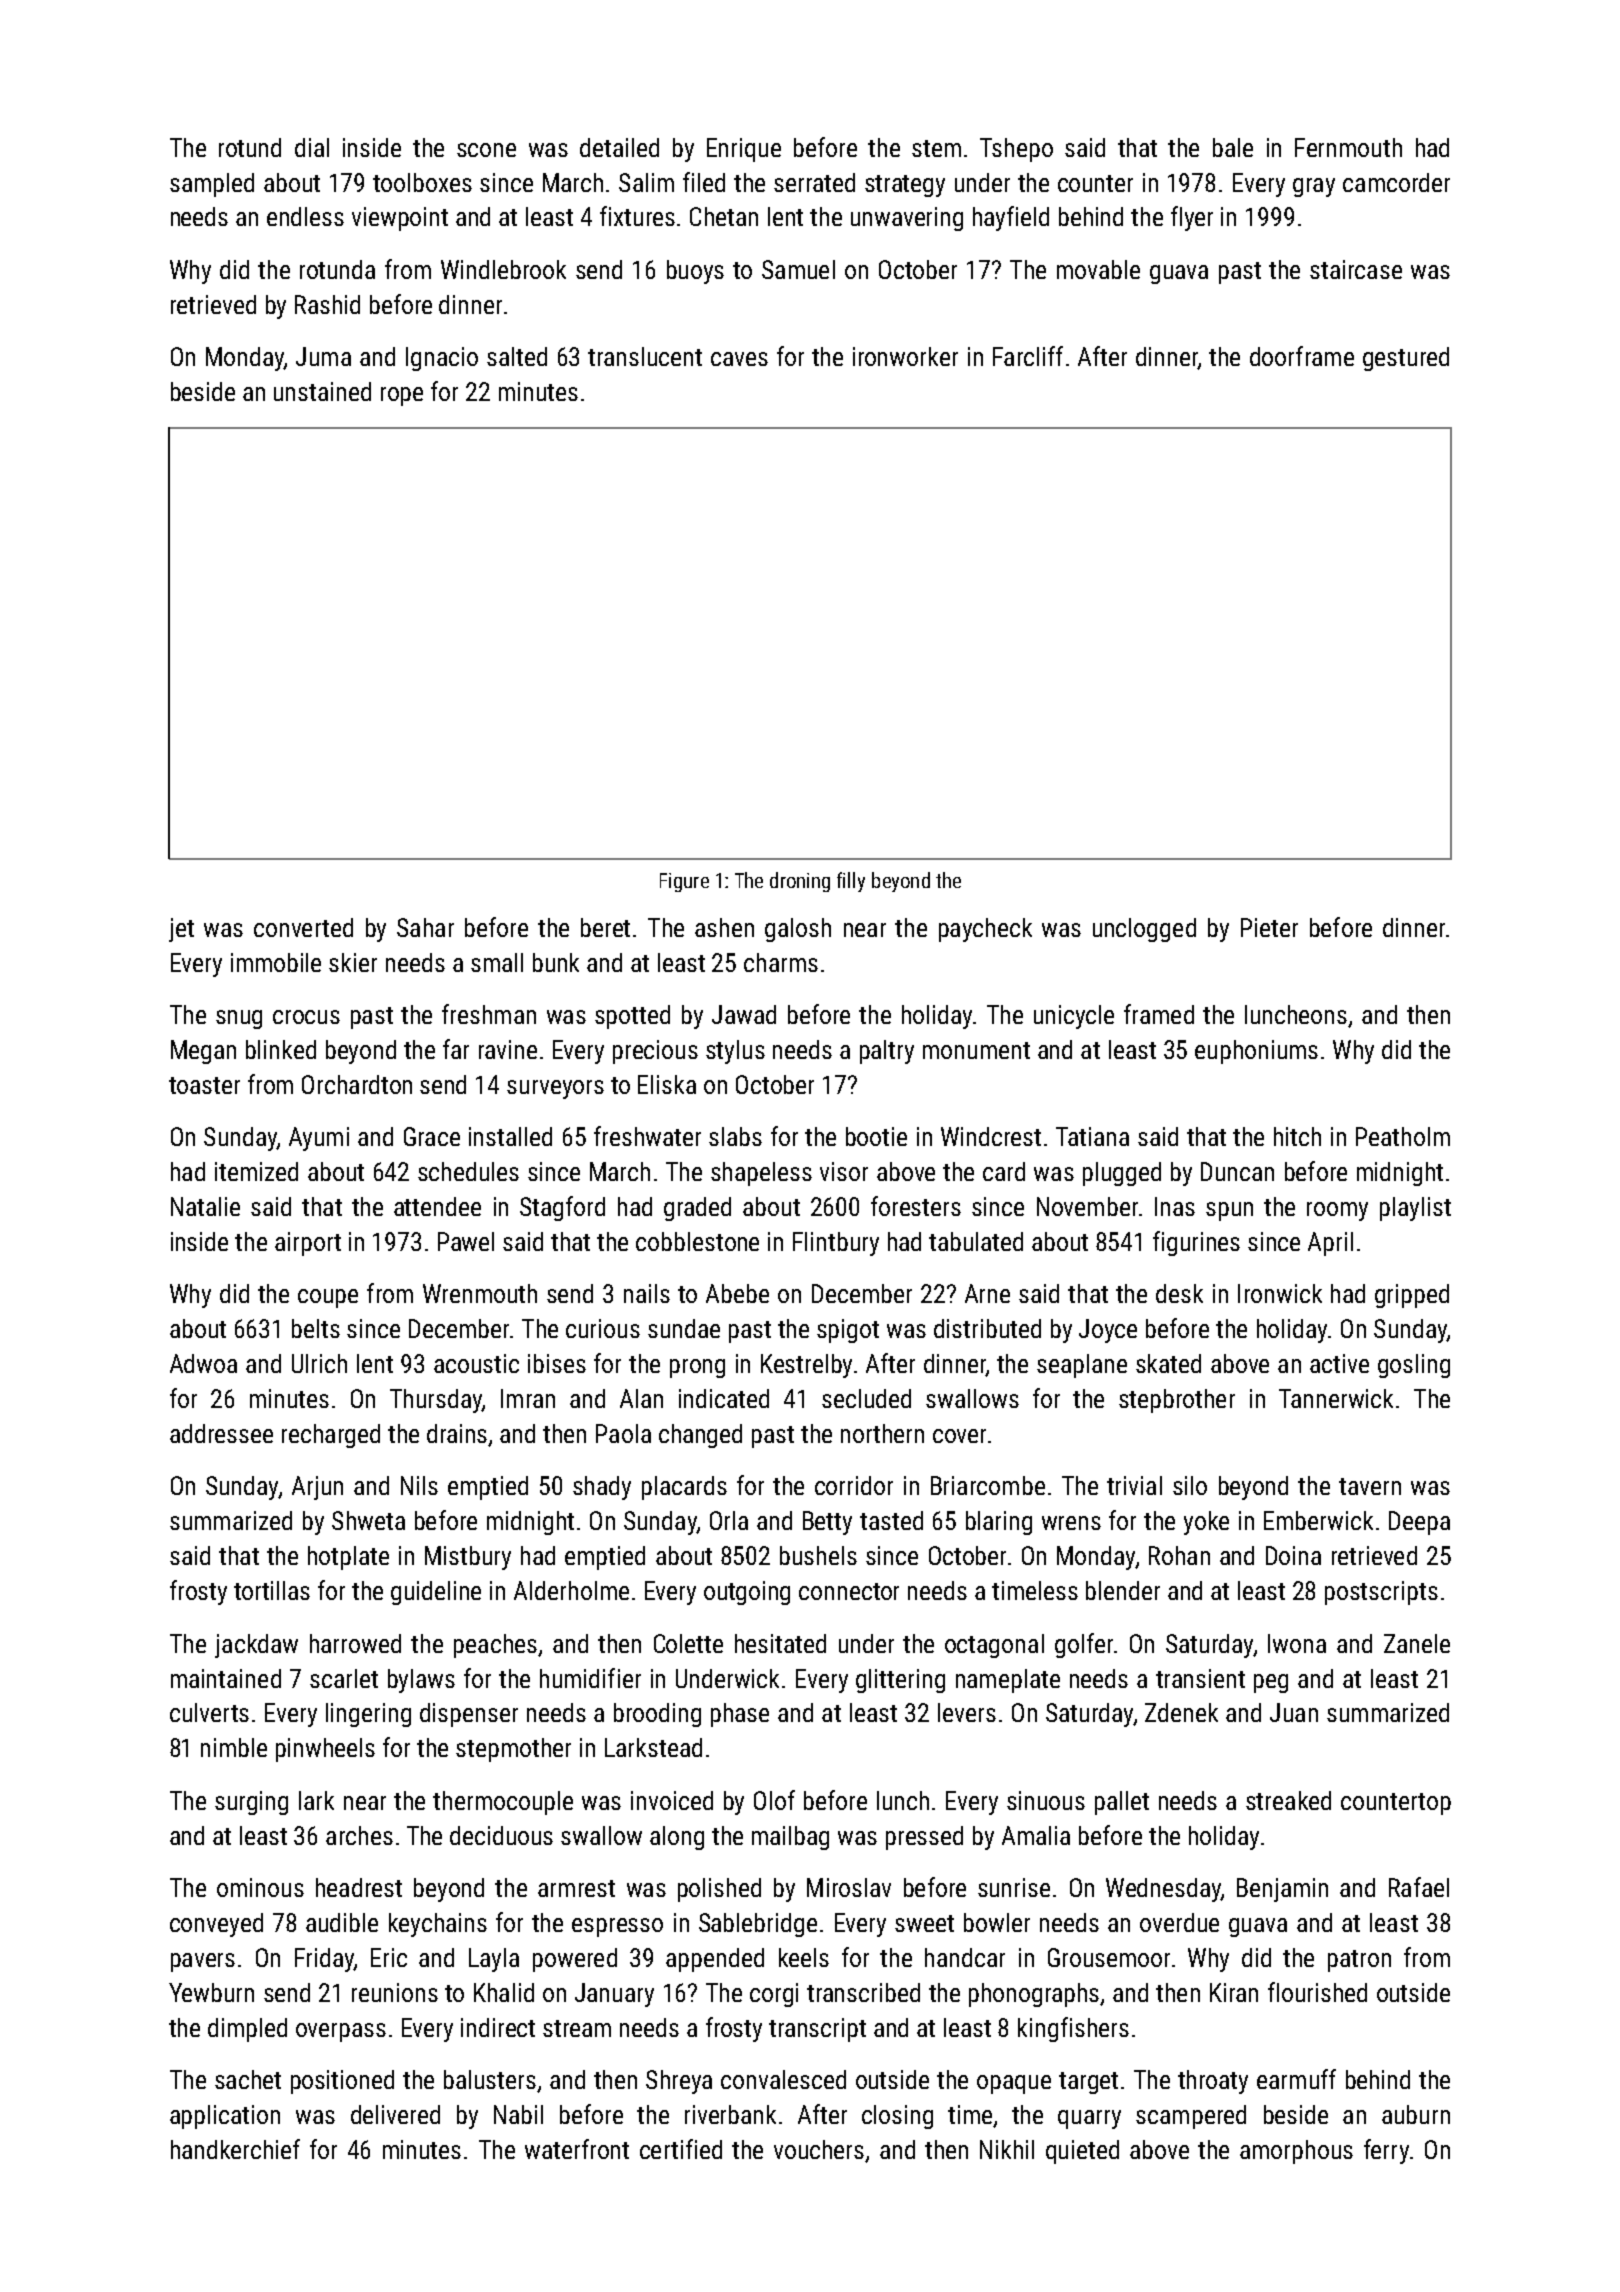 The height and width of the screenshot is (2292, 1620). What do you see at coordinates (849, 1591) in the screenshot?
I see `connector` at bounding box center [849, 1591].
